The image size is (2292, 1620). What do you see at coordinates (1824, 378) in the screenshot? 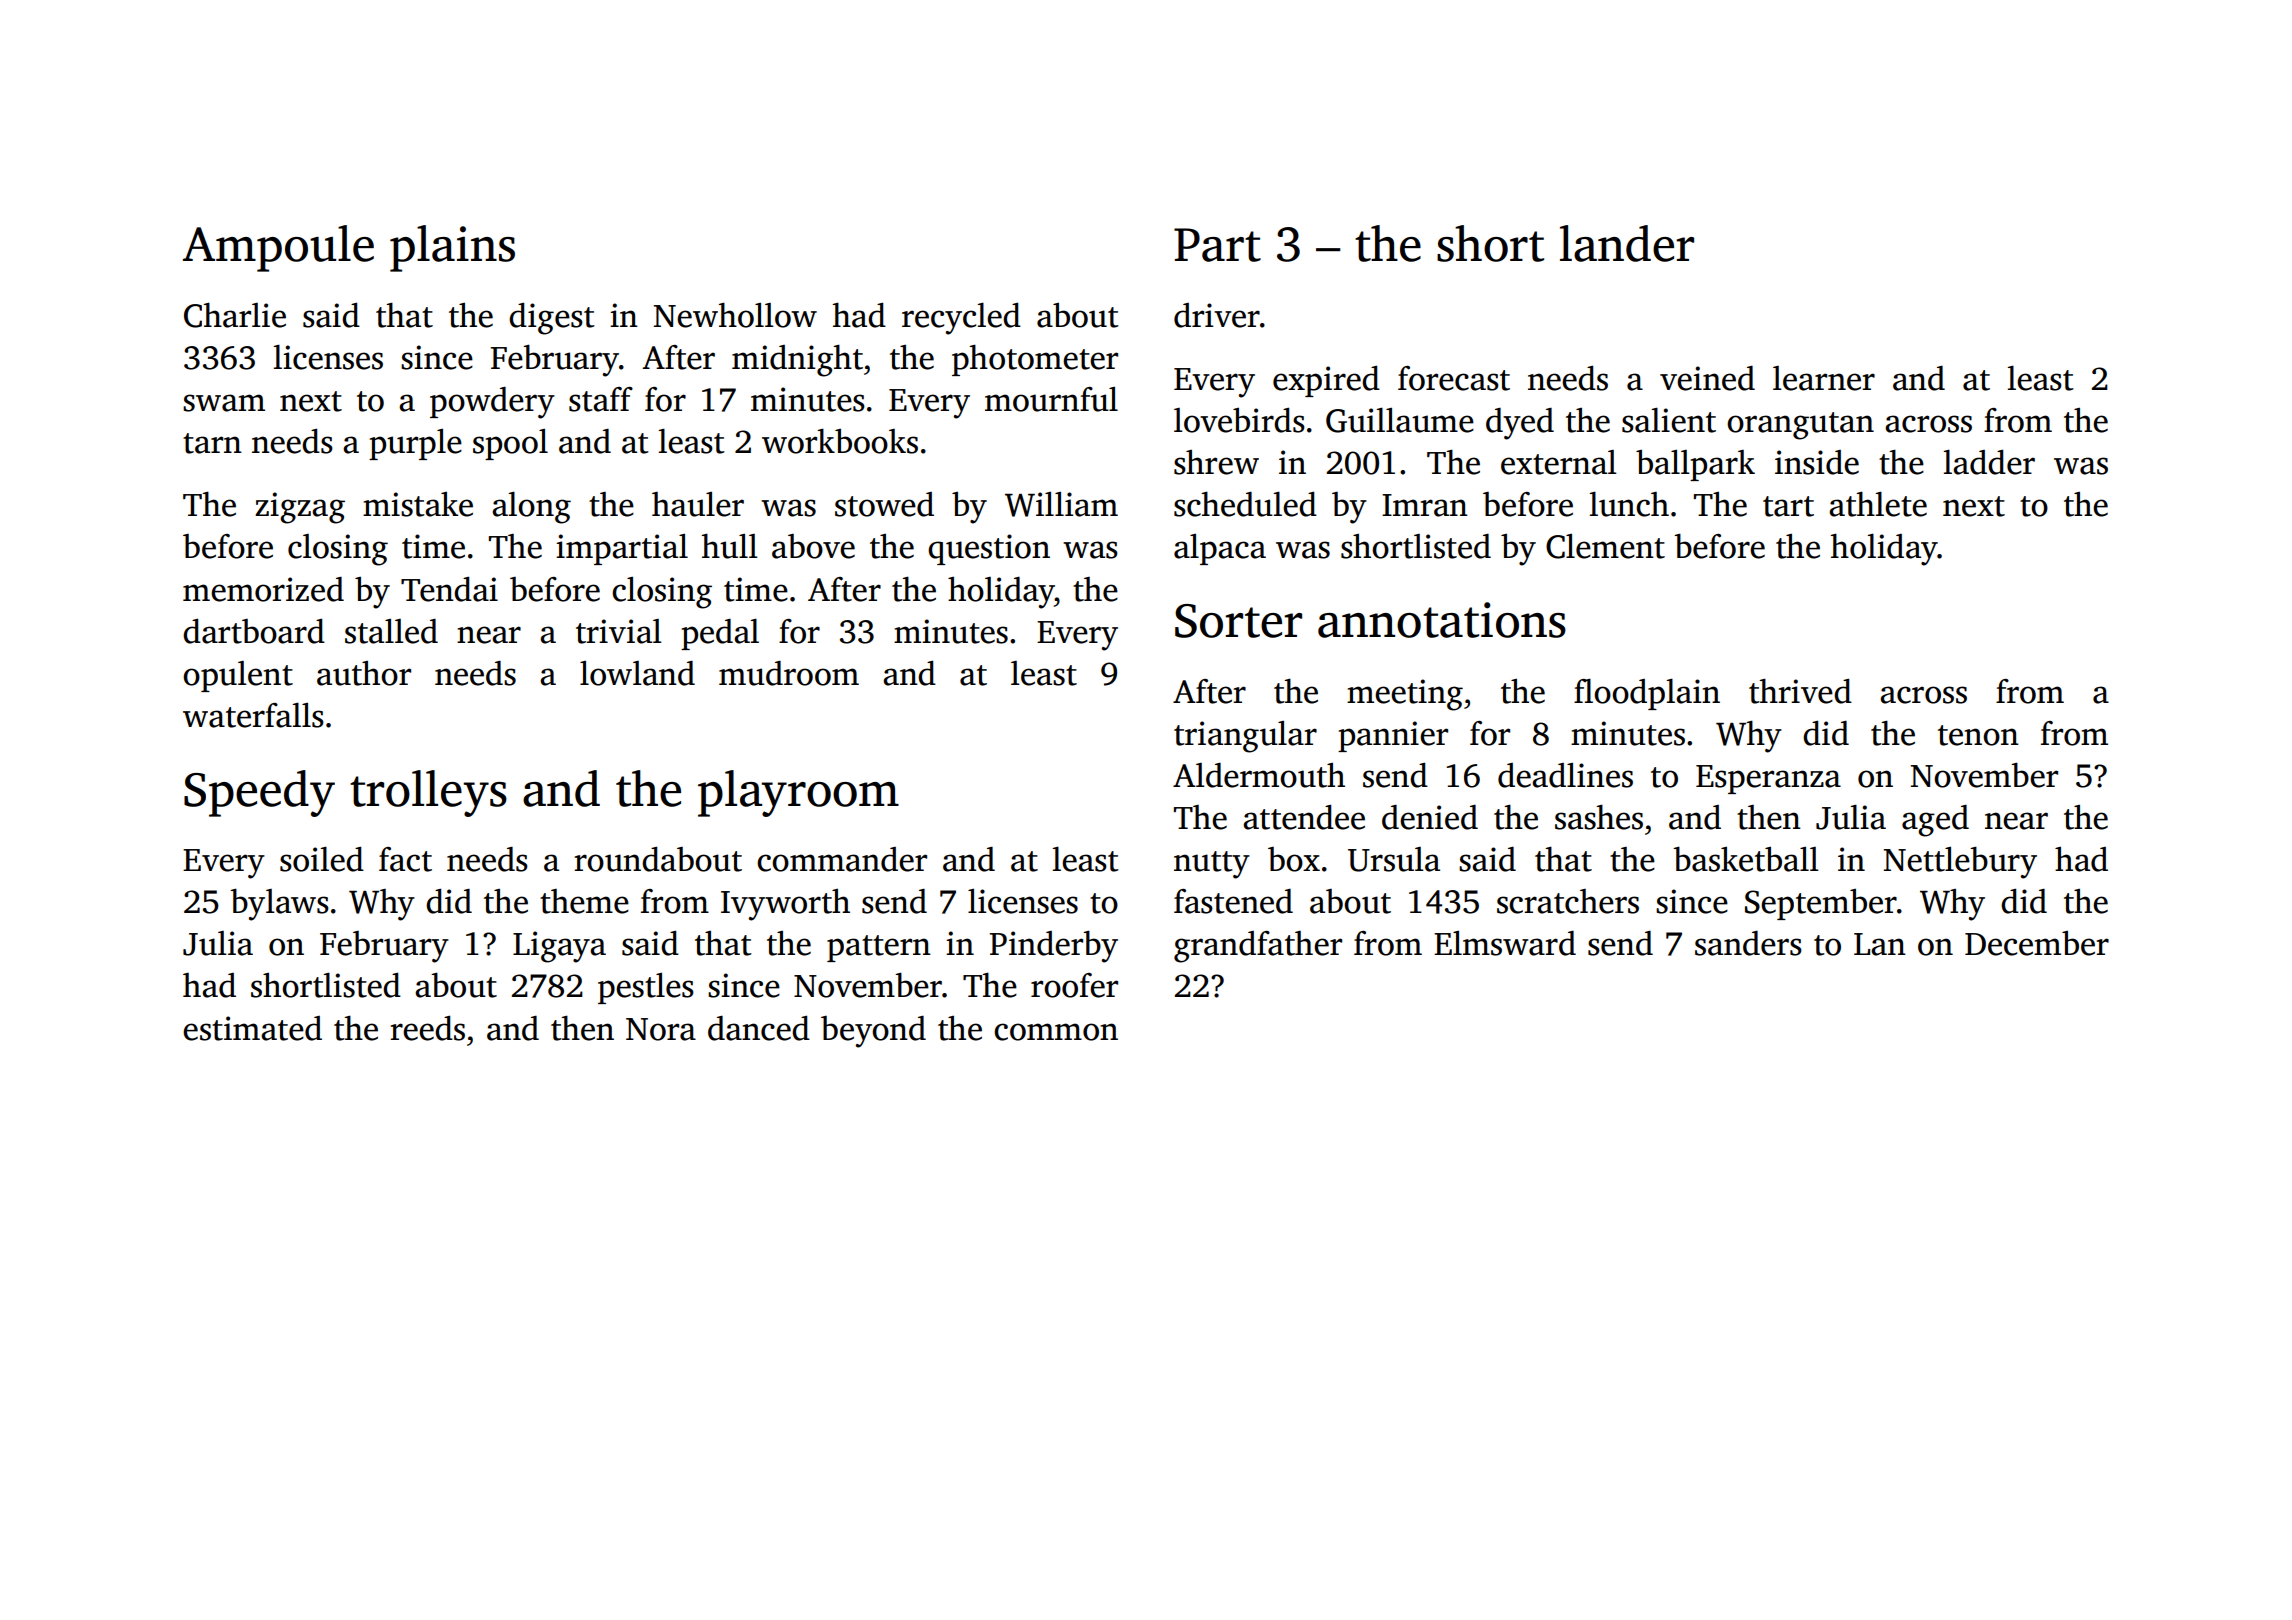
I see `learner` at bounding box center [1824, 378].
